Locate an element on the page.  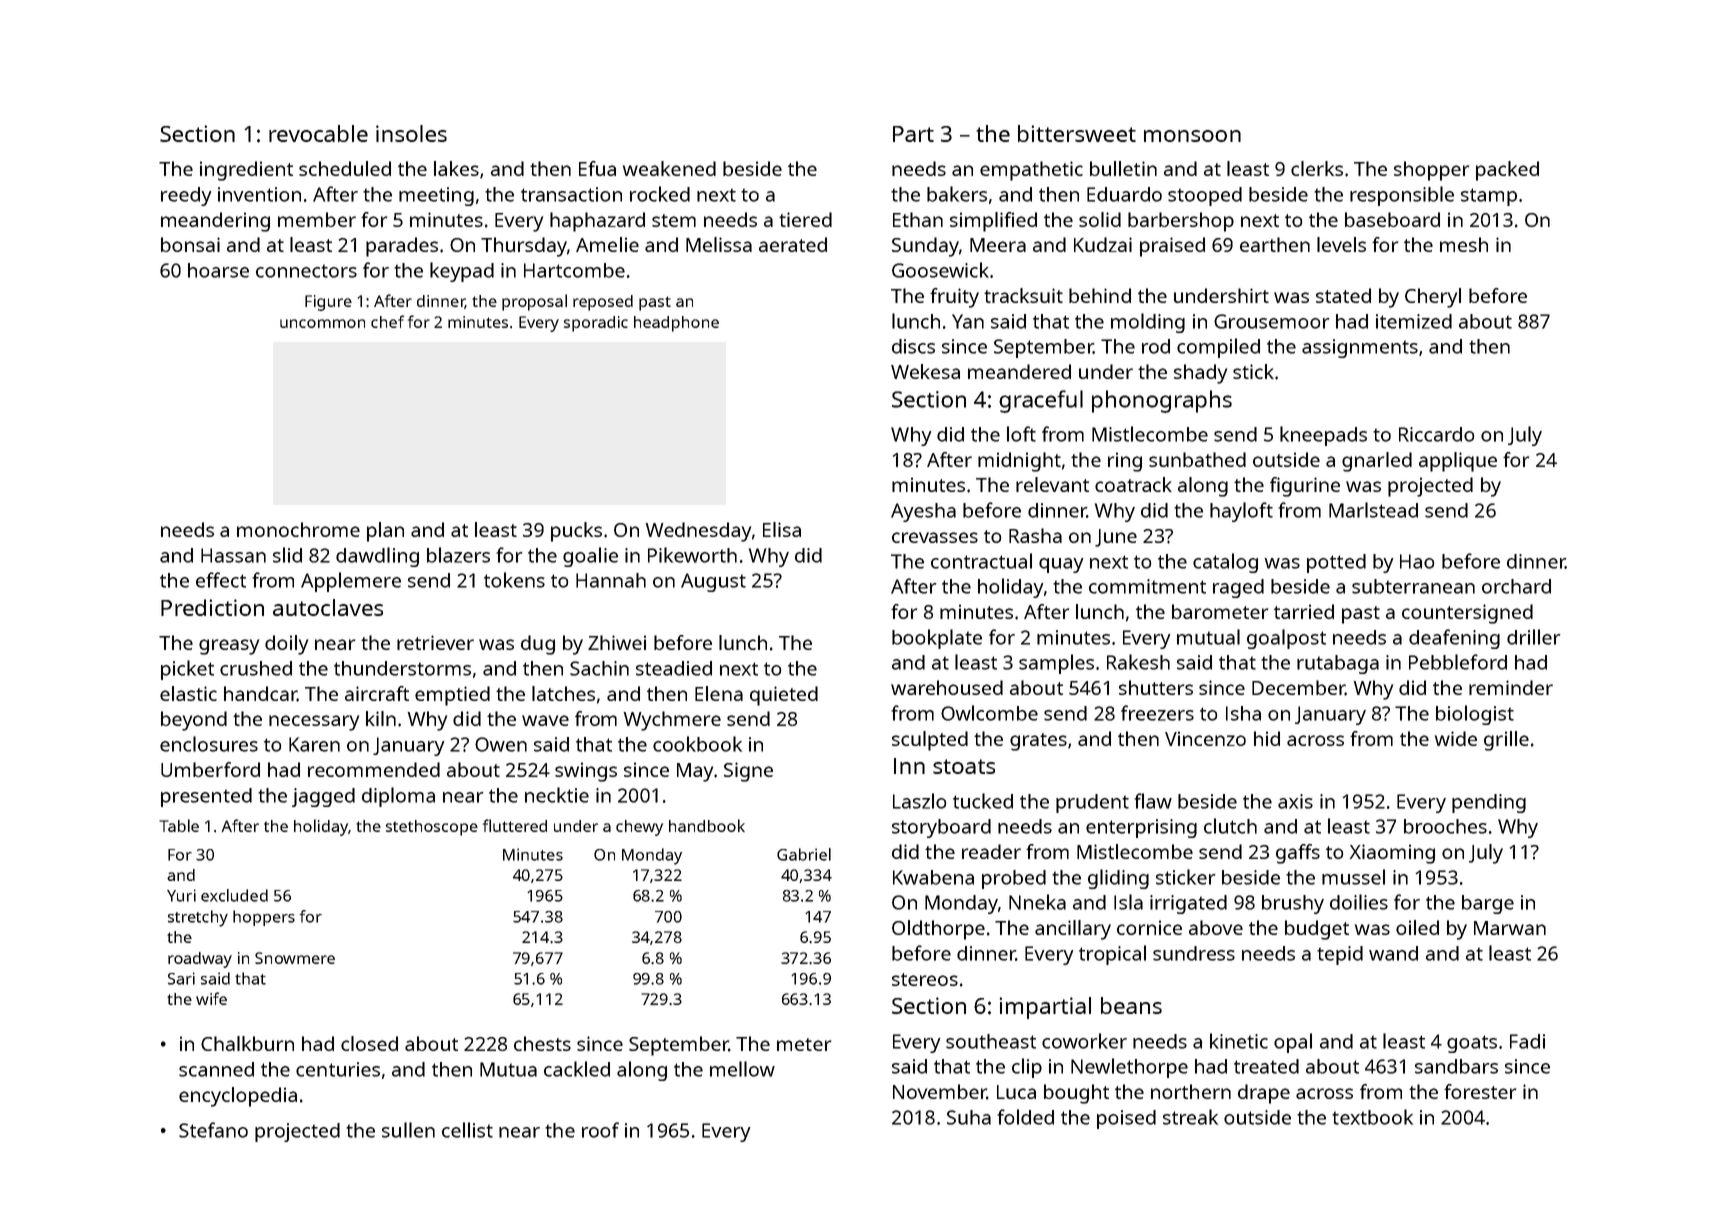
ingredient is located at coordinates (246, 171).
